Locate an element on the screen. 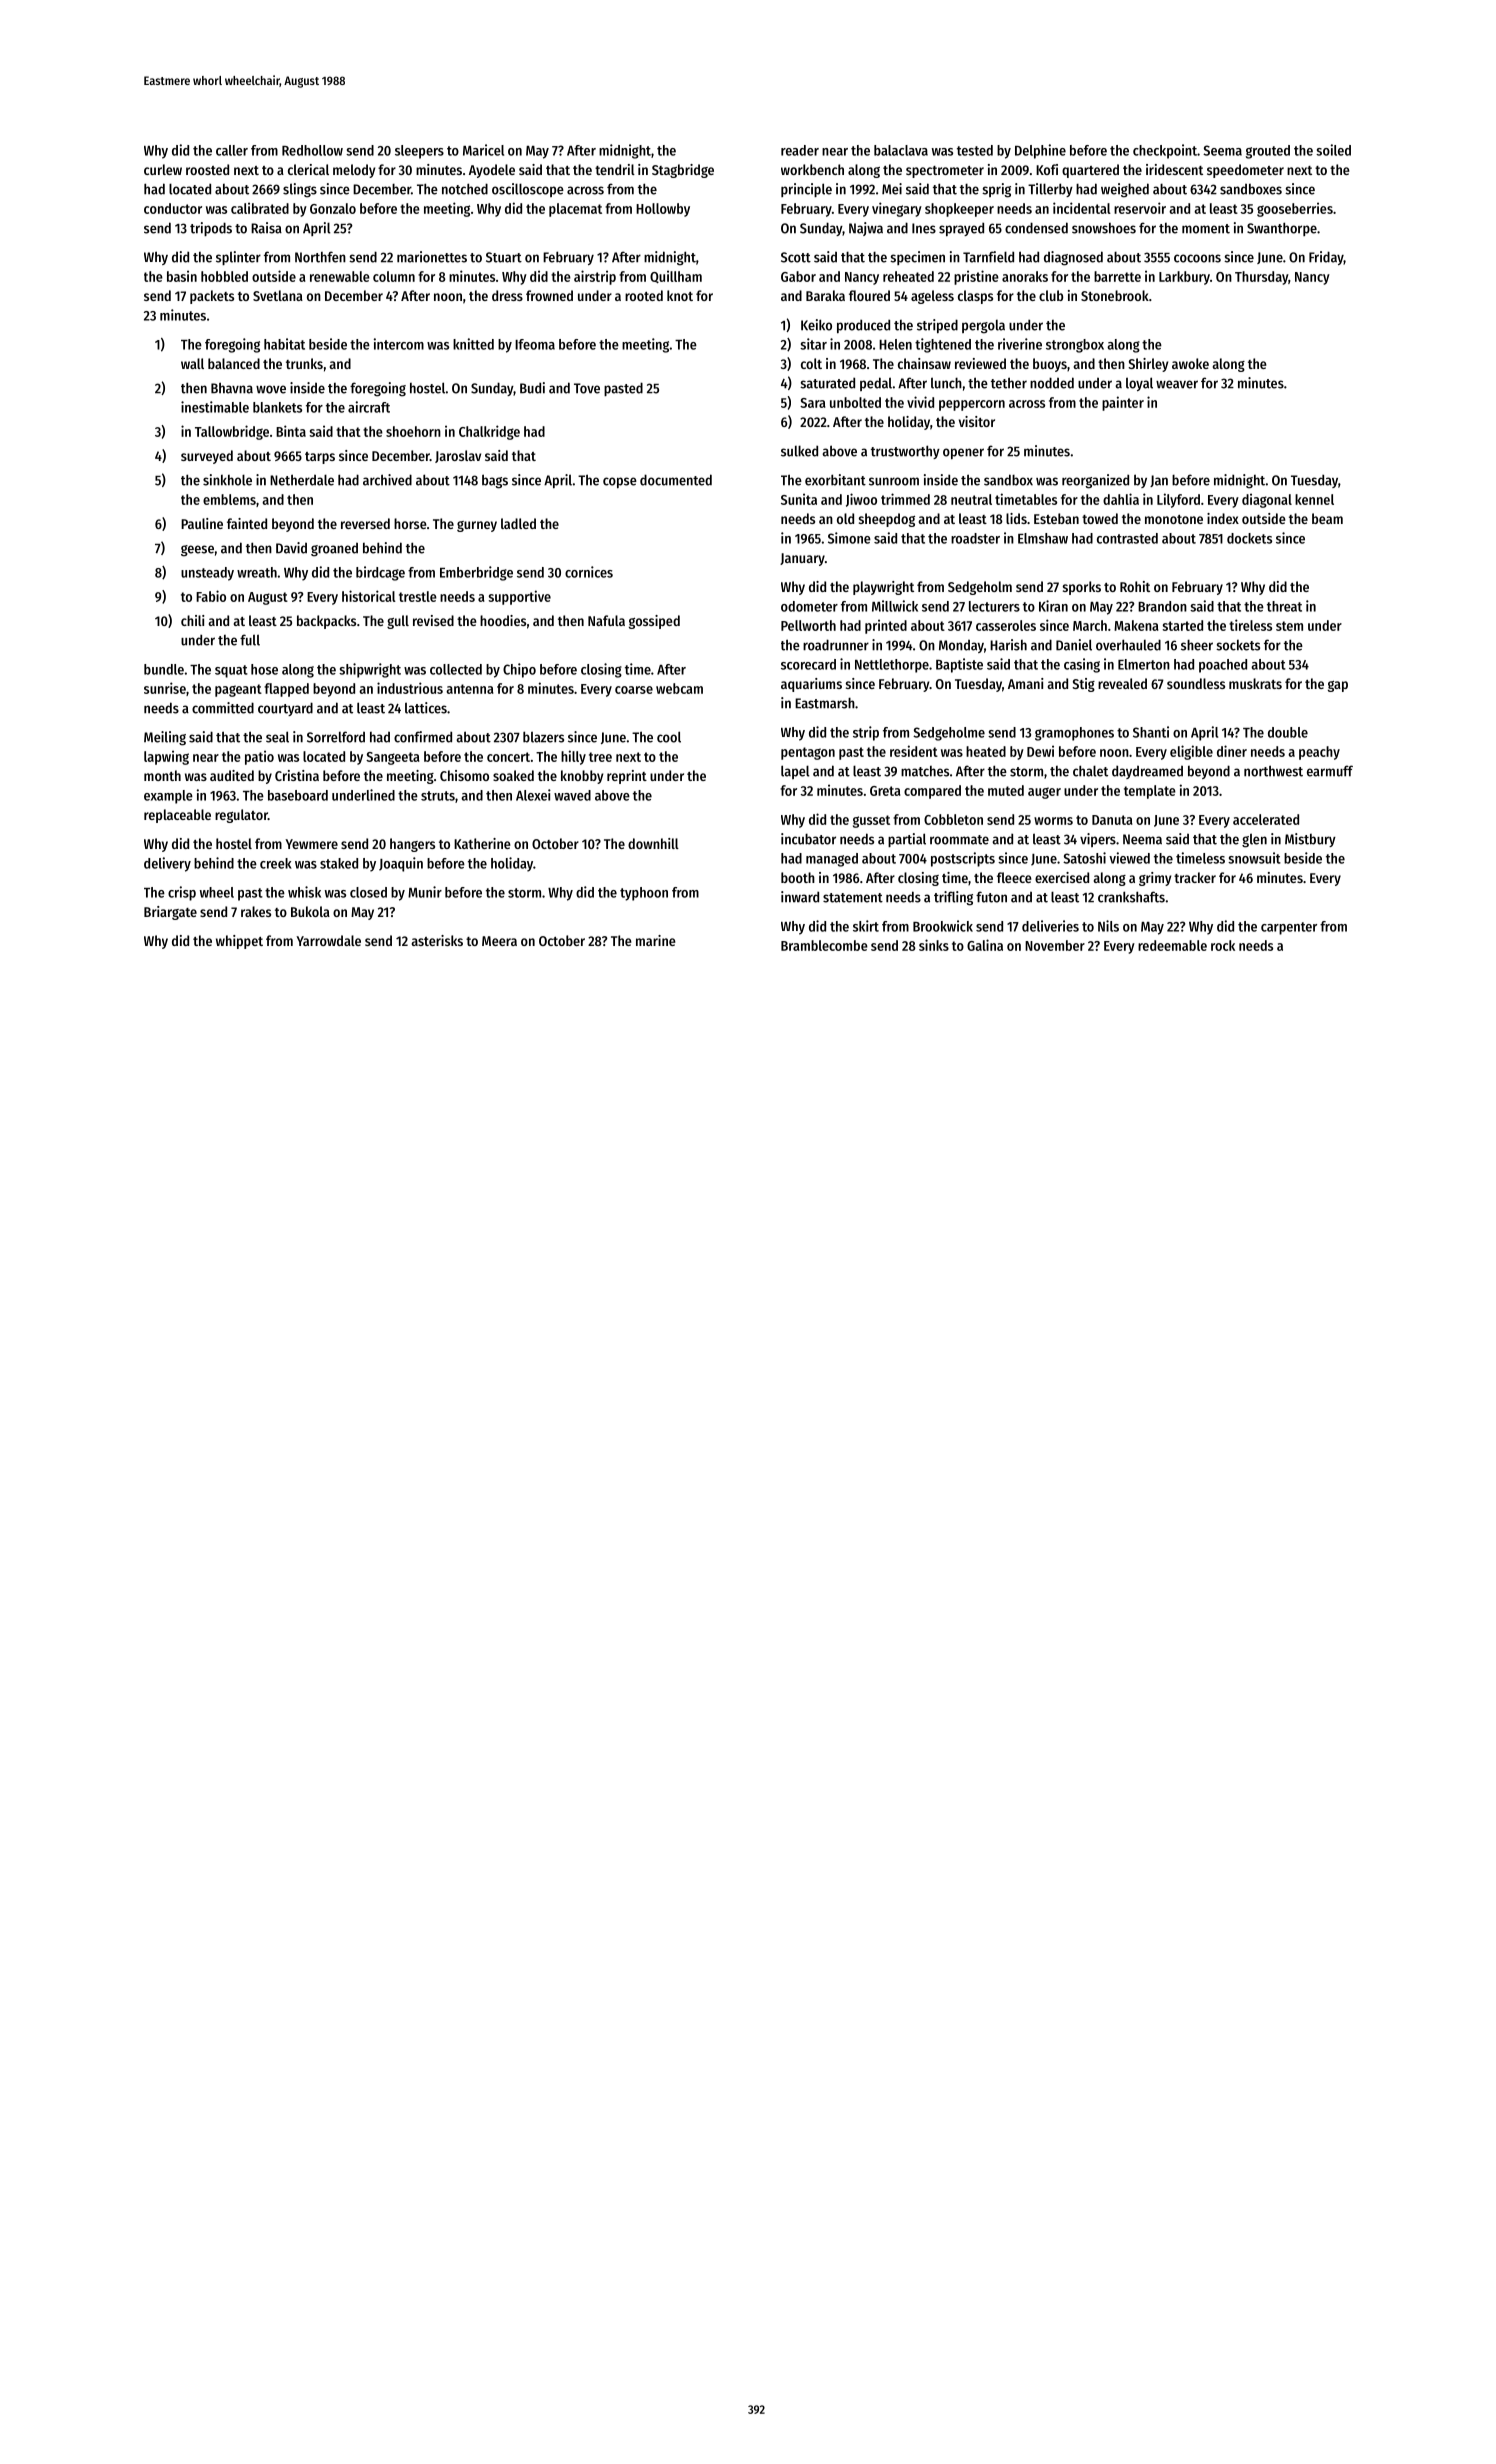 This screenshot has height=2464, width=1496. Stagbridge is located at coordinates (683, 171).
